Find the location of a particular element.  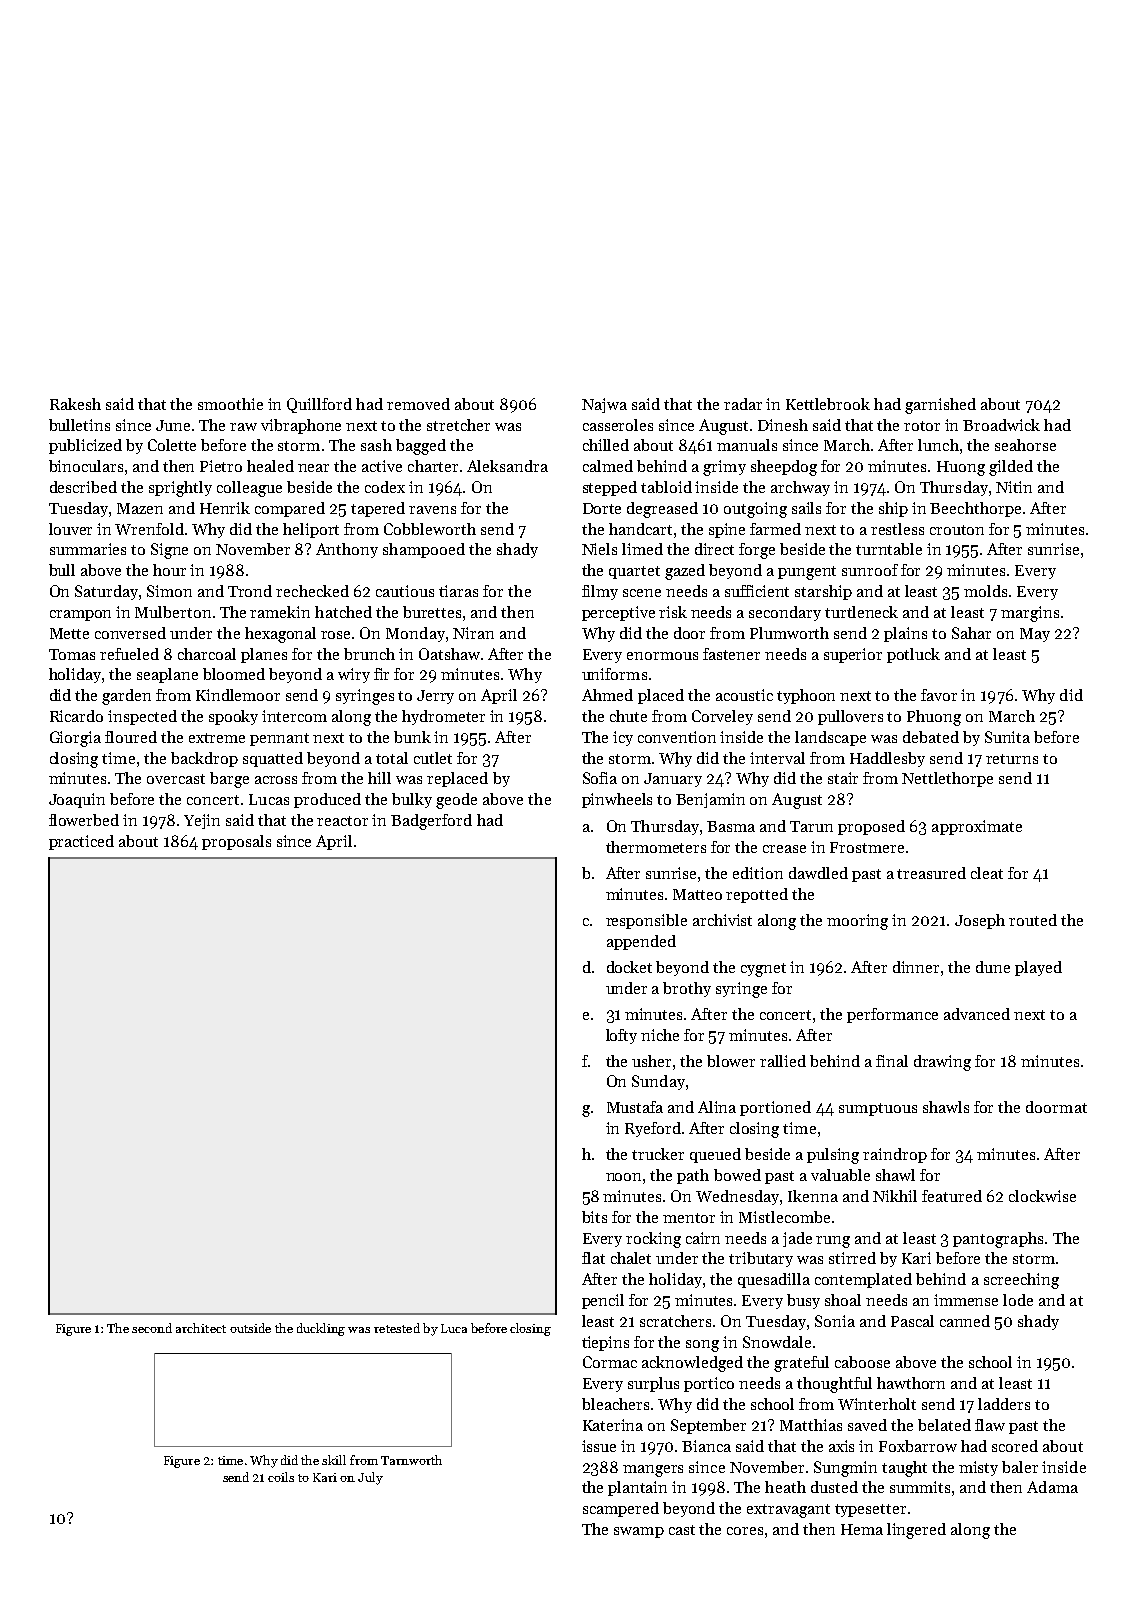

margins is located at coordinates (1030, 614).
